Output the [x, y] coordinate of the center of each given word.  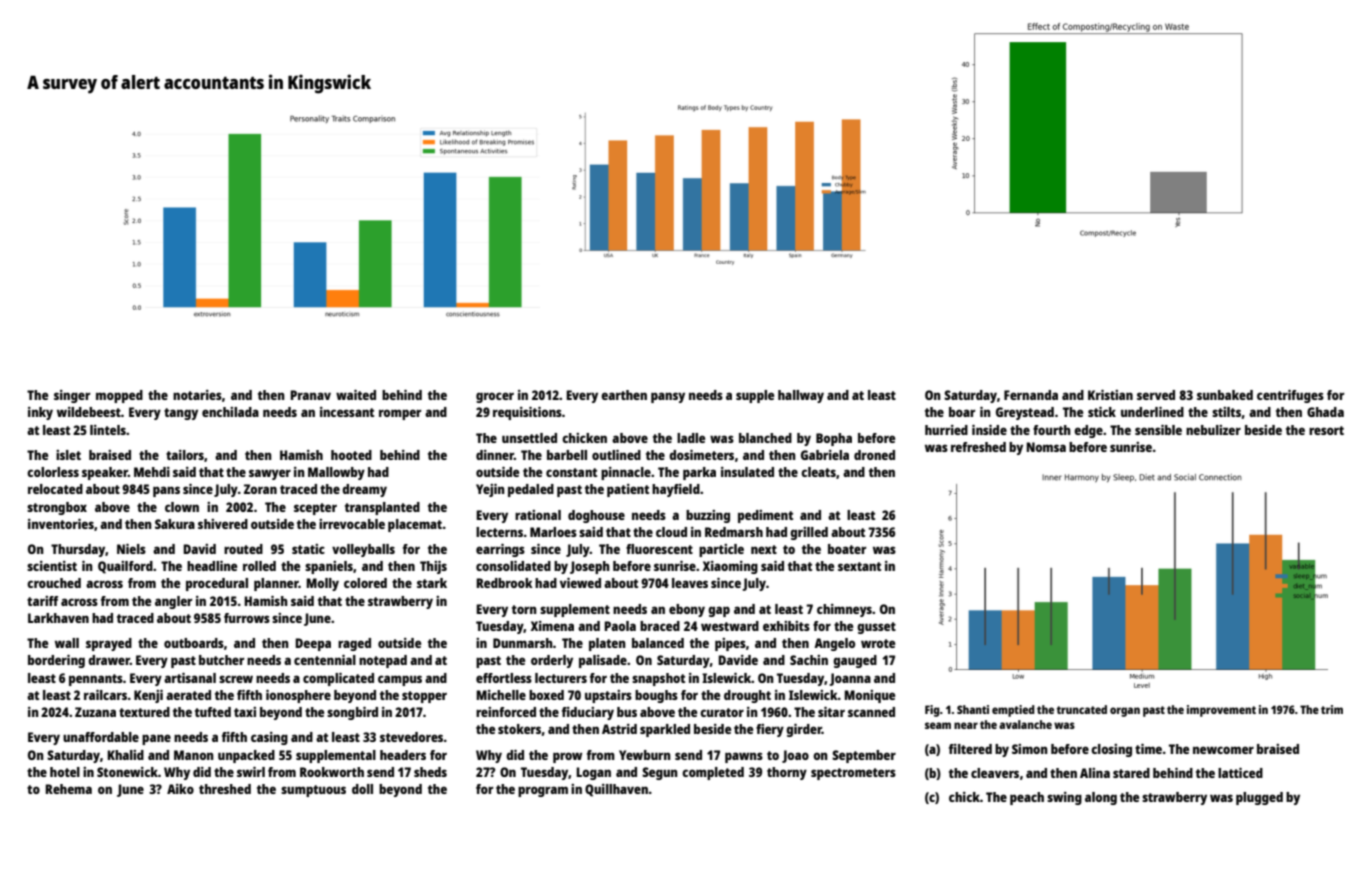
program [543, 791]
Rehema [68, 789]
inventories [61, 524]
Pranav [310, 395]
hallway [801, 396]
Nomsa [1046, 447]
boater [847, 549]
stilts [1226, 412]
